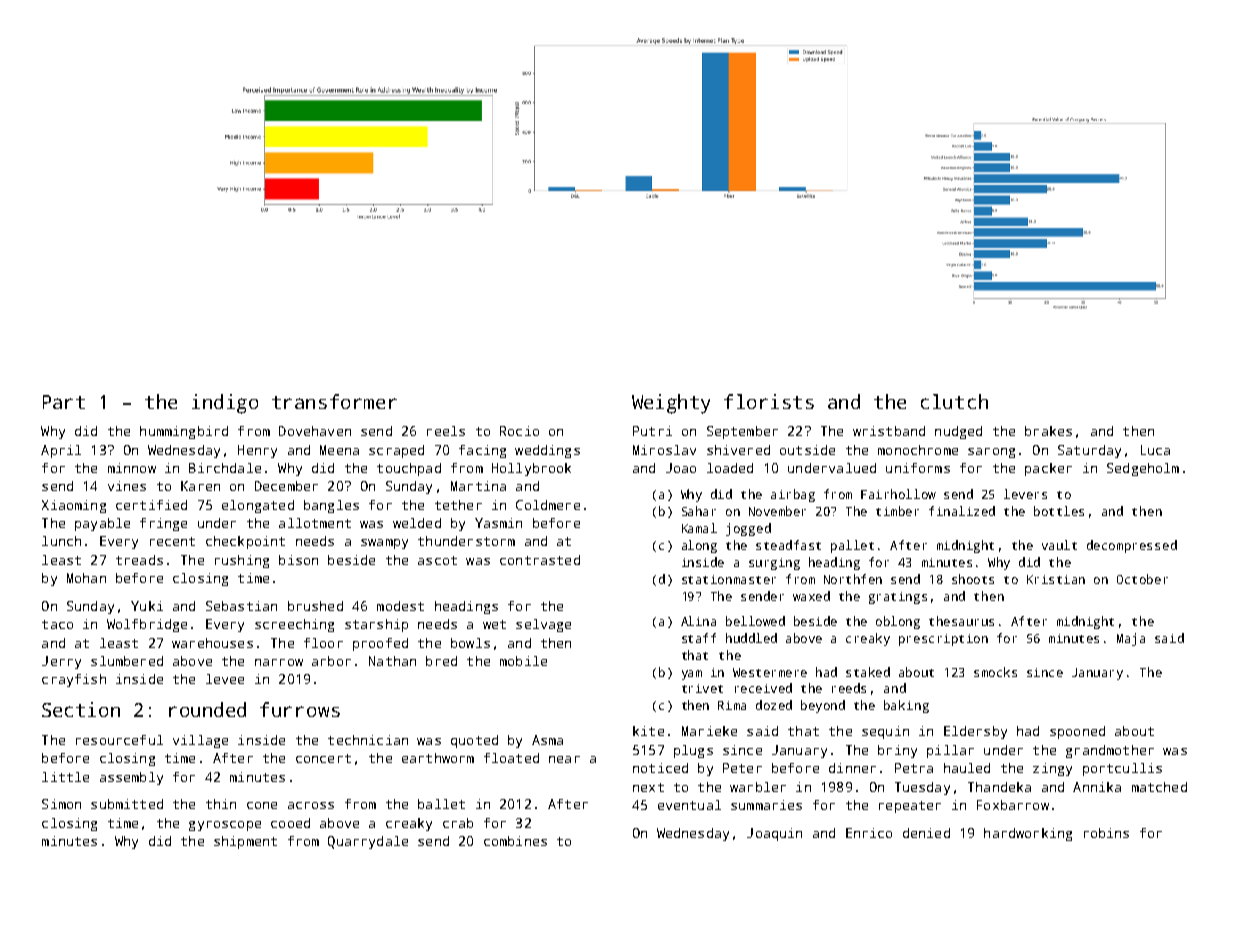 This image has width=1233, height=952. What do you see at coordinates (225, 679) in the image?
I see `levee` at bounding box center [225, 679].
